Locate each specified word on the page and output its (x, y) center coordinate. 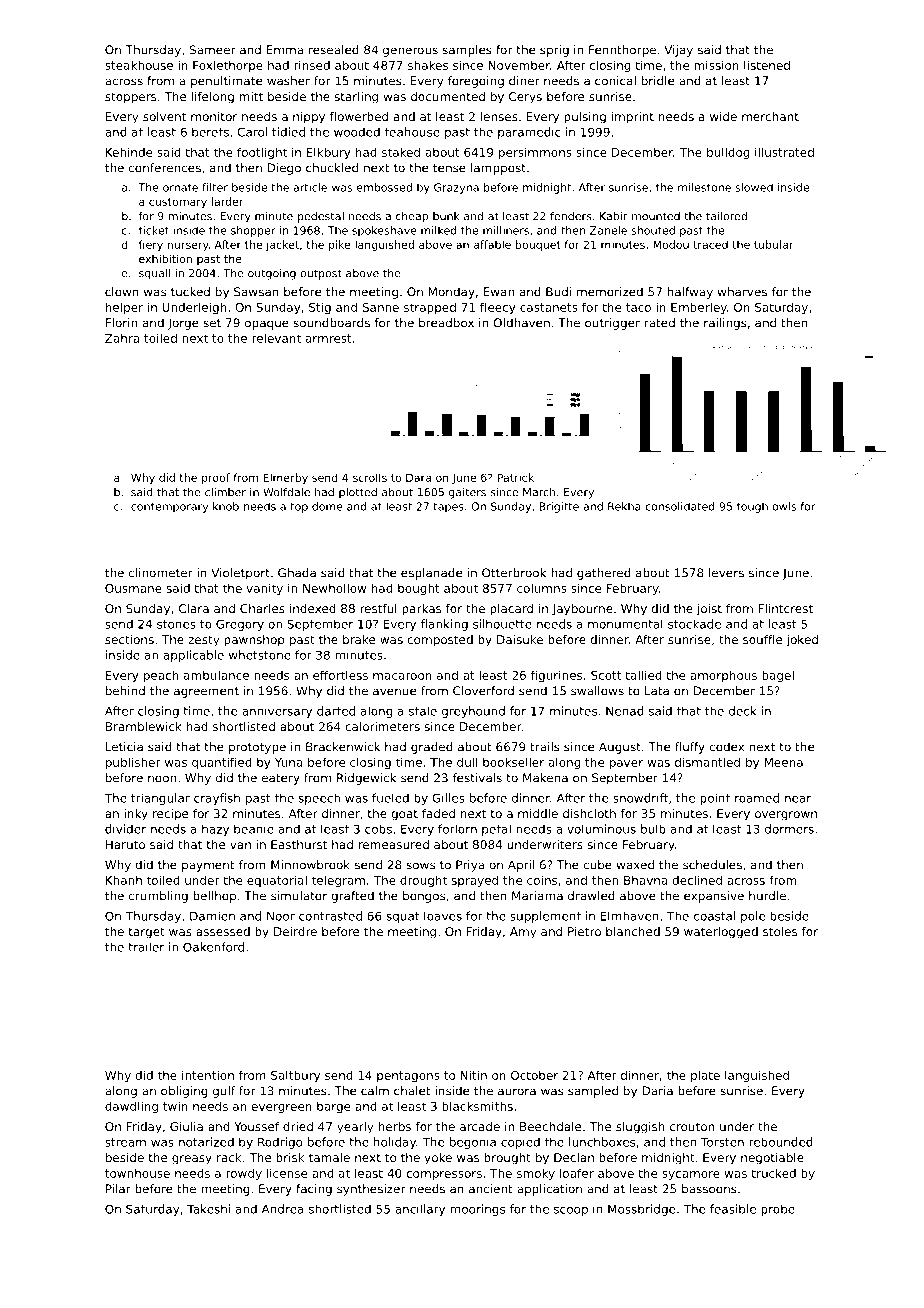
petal (496, 830)
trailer (146, 947)
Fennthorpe (622, 51)
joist (709, 610)
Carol (252, 132)
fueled (390, 798)
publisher (133, 763)
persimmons (535, 153)
